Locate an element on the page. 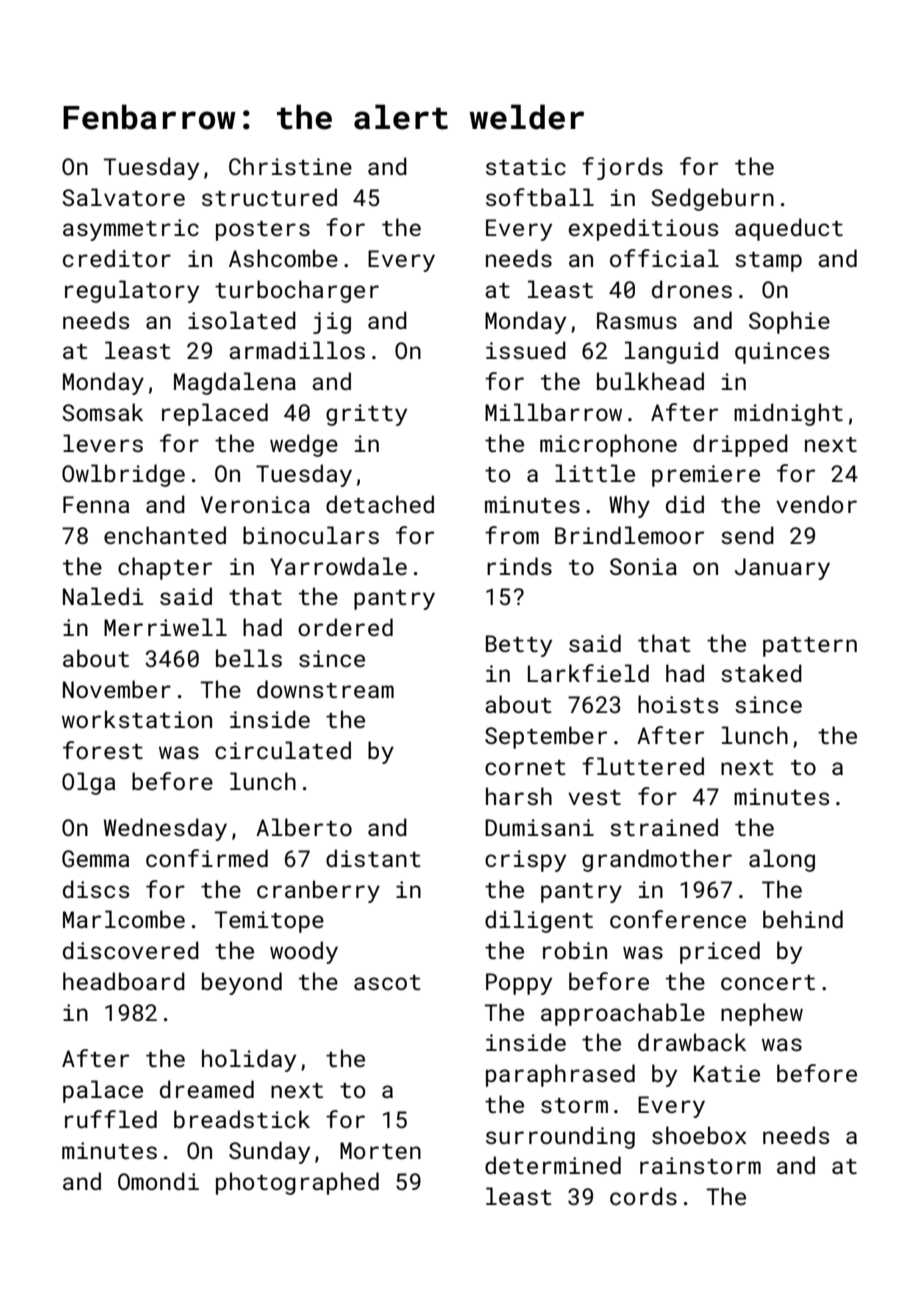 Image resolution: width=924 pixels, height=1311 pixels. nephew is located at coordinates (762, 1014).
